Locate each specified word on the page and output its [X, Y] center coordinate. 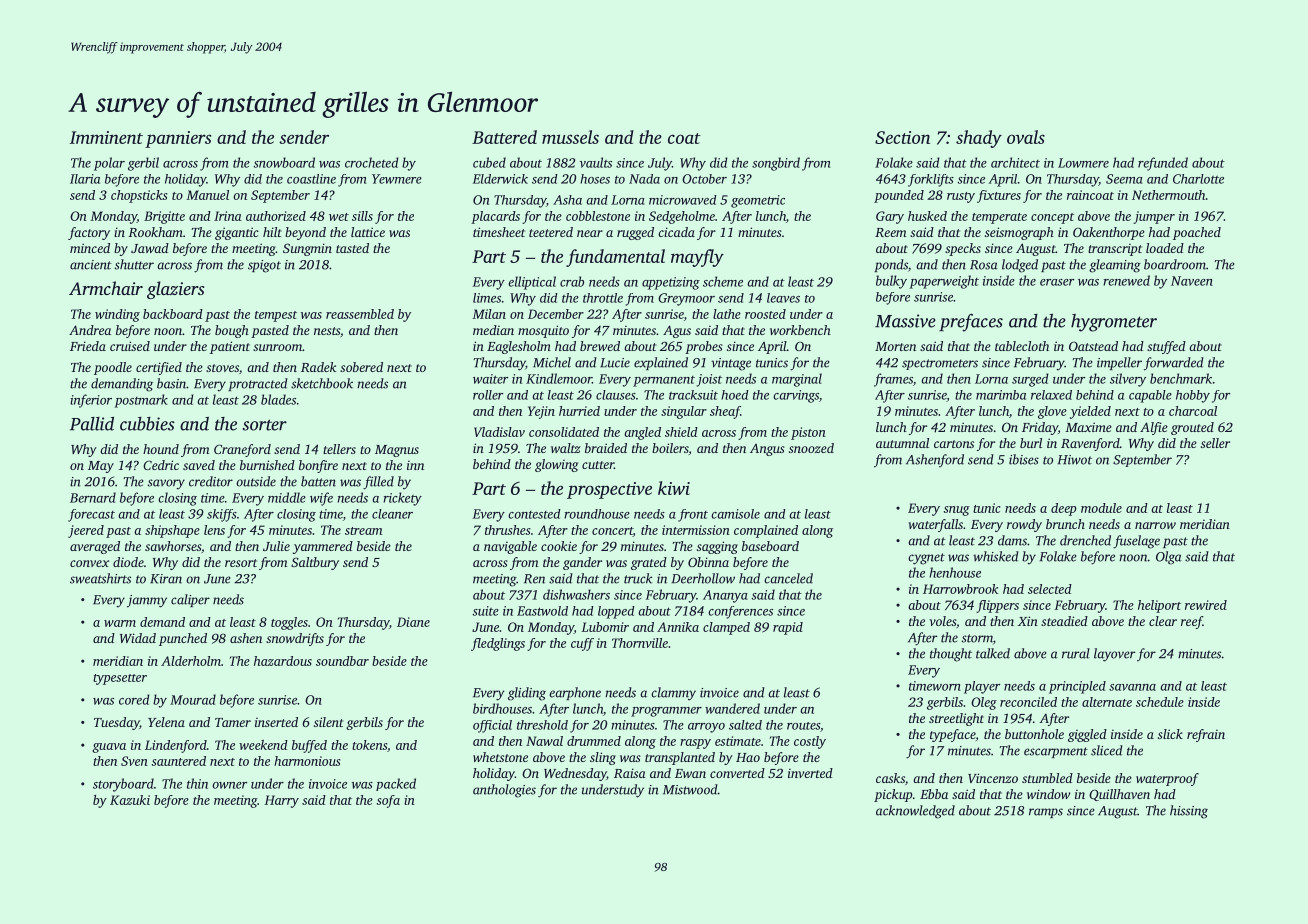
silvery [1128, 380]
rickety [402, 499]
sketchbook [322, 383]
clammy [673, 694]
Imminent [106, 137]
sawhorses [173, 546]
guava [109, 748]
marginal [797, 380]
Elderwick [500, 179]
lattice [368, 232]
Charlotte [1198, 179]
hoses [595, 179]
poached [1197, 233]
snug [957, 511]
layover [1114, 655]
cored [134, 699]
